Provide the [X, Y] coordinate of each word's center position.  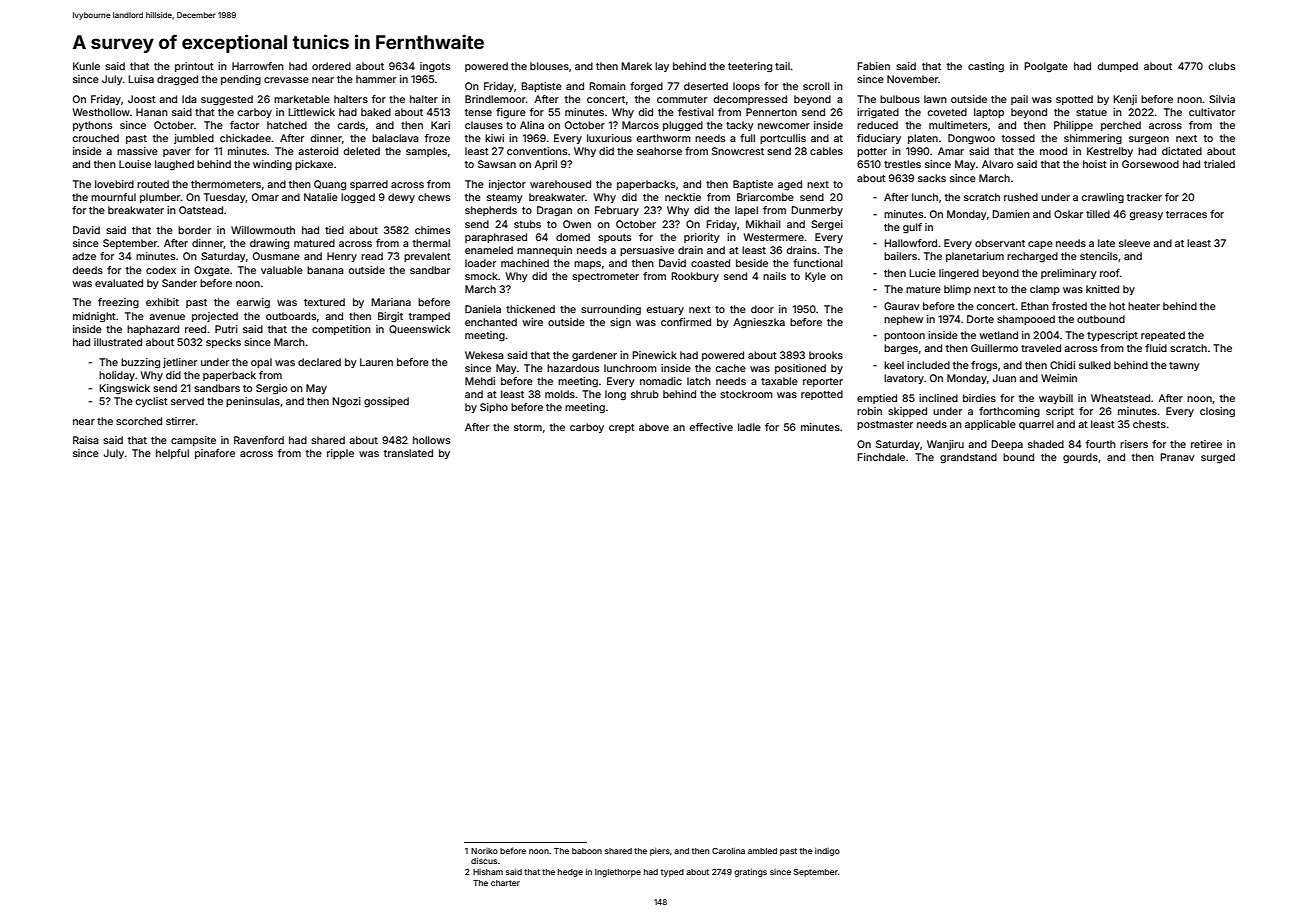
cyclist [152, 402]
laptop [989, 113]
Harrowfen [258, 66]
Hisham [488, 872]
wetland [999, 335]
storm [528, 427]
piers [660, 852]
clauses [484, 125]
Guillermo [994, 348]
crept [622, 428]
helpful [172, 454]
